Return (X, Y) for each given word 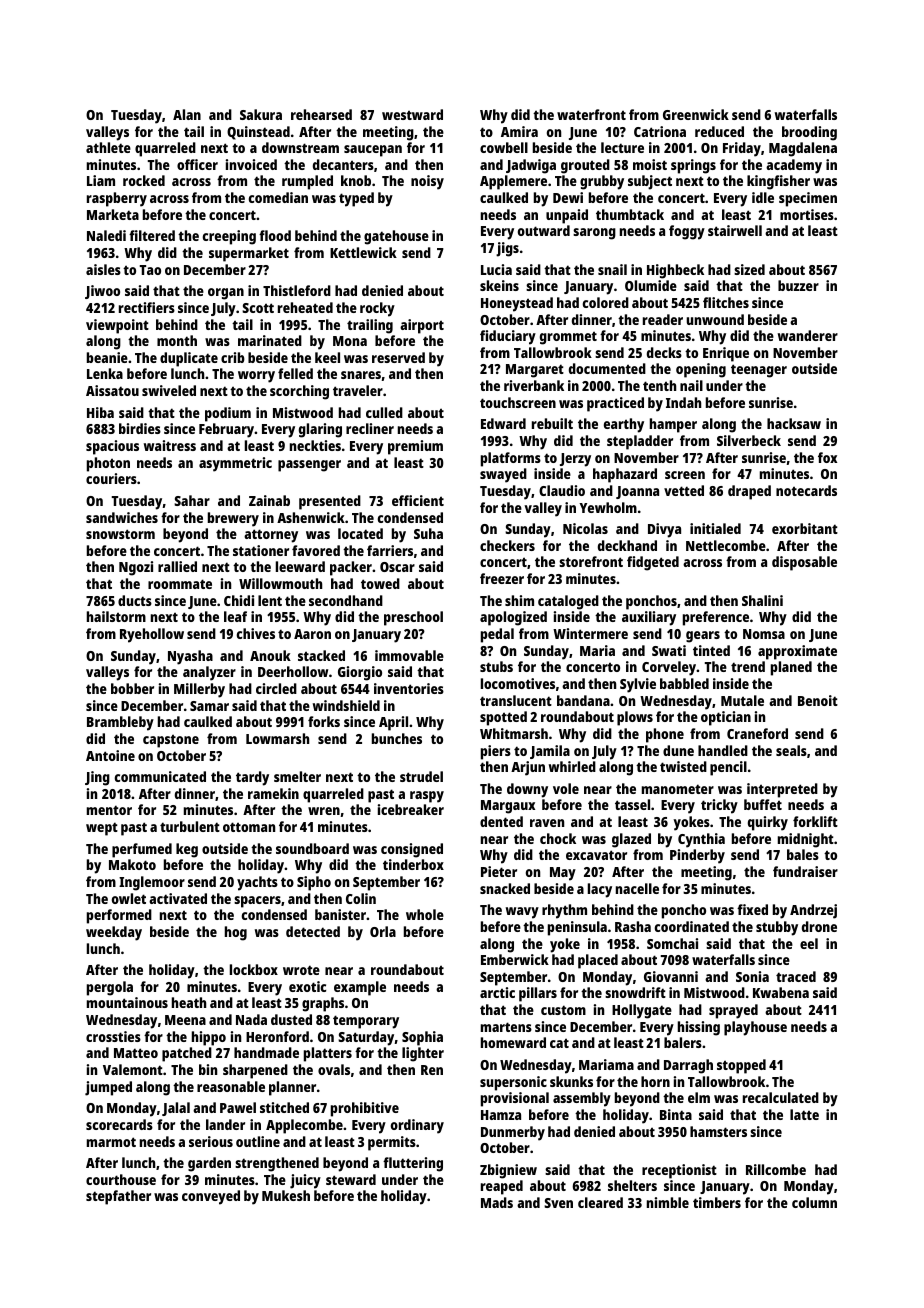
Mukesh (286, 1195)
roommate (180, 584)
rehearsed (321, 114)
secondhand (346, 600)
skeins (499, 285)
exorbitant (805, 528)
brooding (809, 133)
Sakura (261, 114)
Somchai (672, 943)
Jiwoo (102, 292)
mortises (807, 214)
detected (313, 931)
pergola (110, 988)
